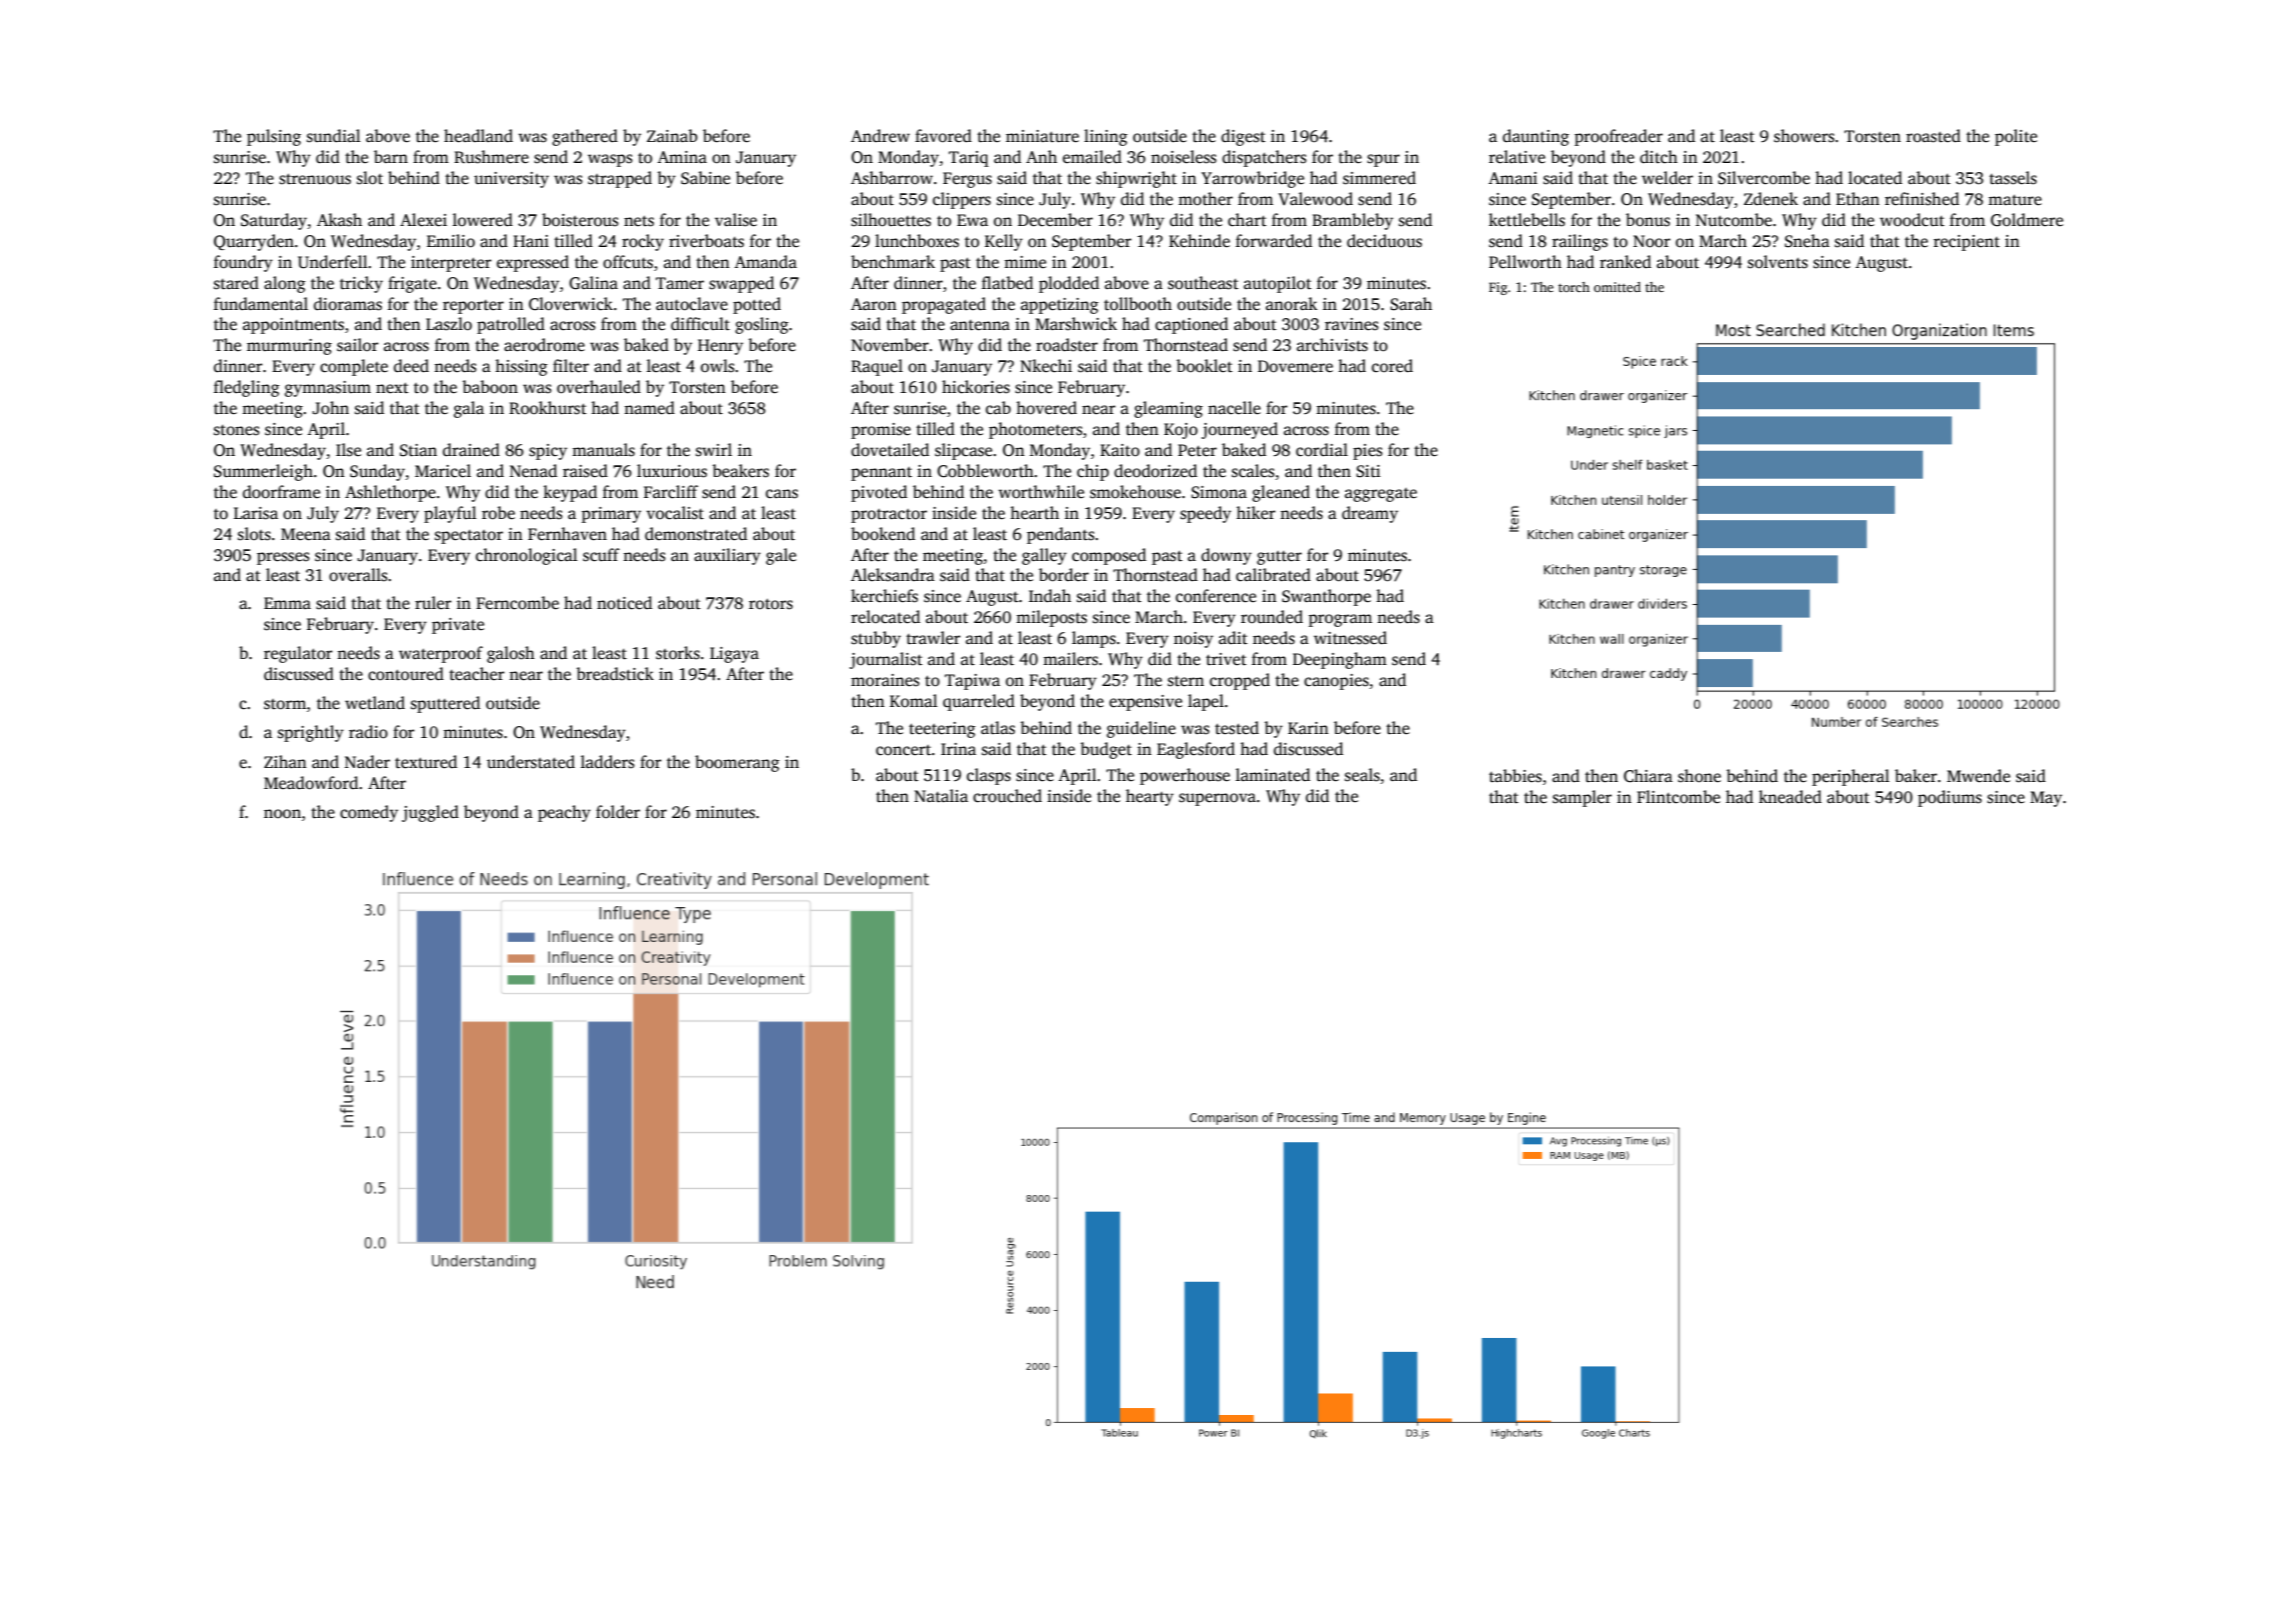 The image size is (2292, 1620). What do you see at coordinates (618, 812) in the image?
I see `folder` at bounding box center [618, 812].
